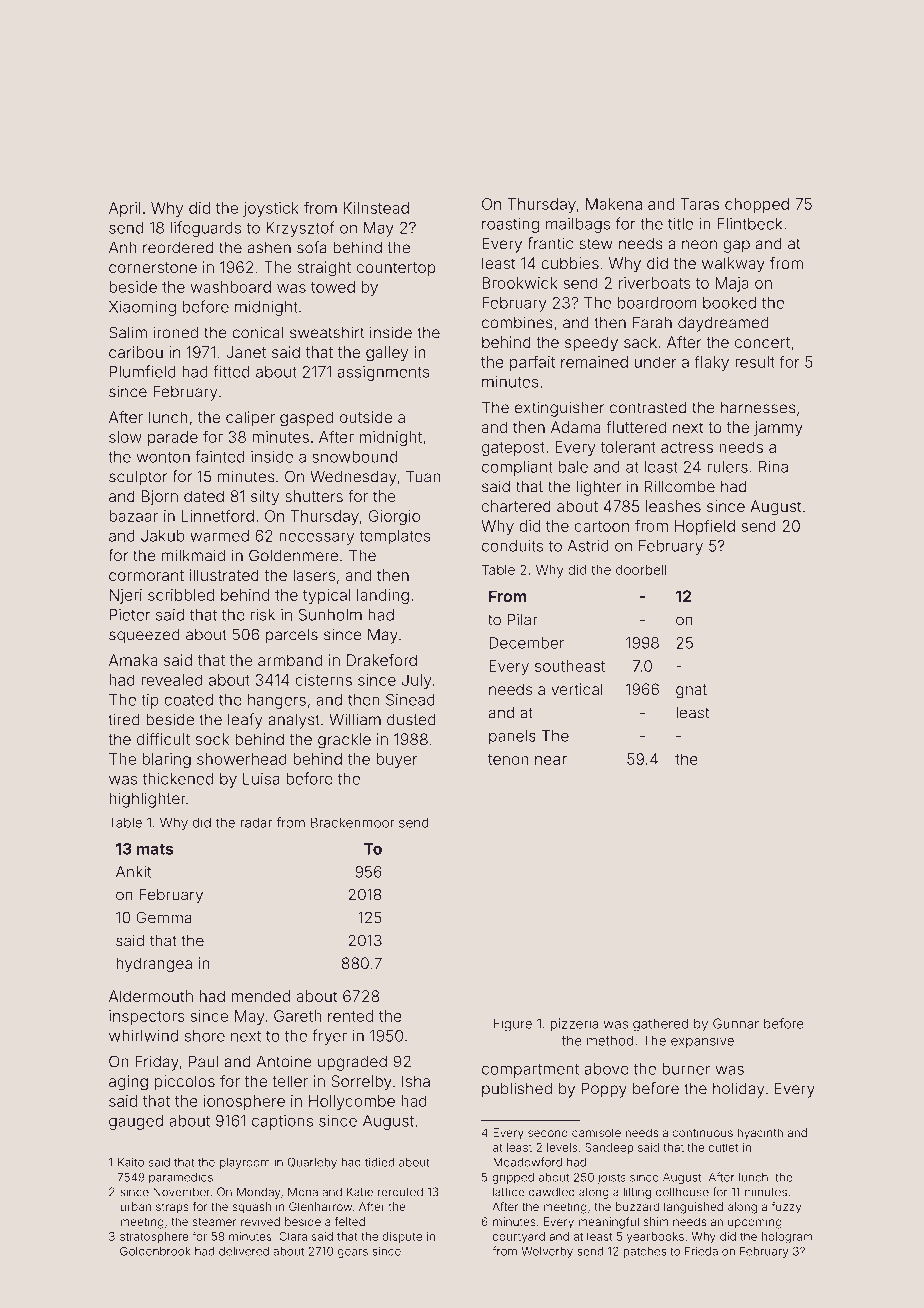 The height and width of the document is (1308, 924). Describe the element at coordinates (261, 996) in the document. I see `mended` at that location.
